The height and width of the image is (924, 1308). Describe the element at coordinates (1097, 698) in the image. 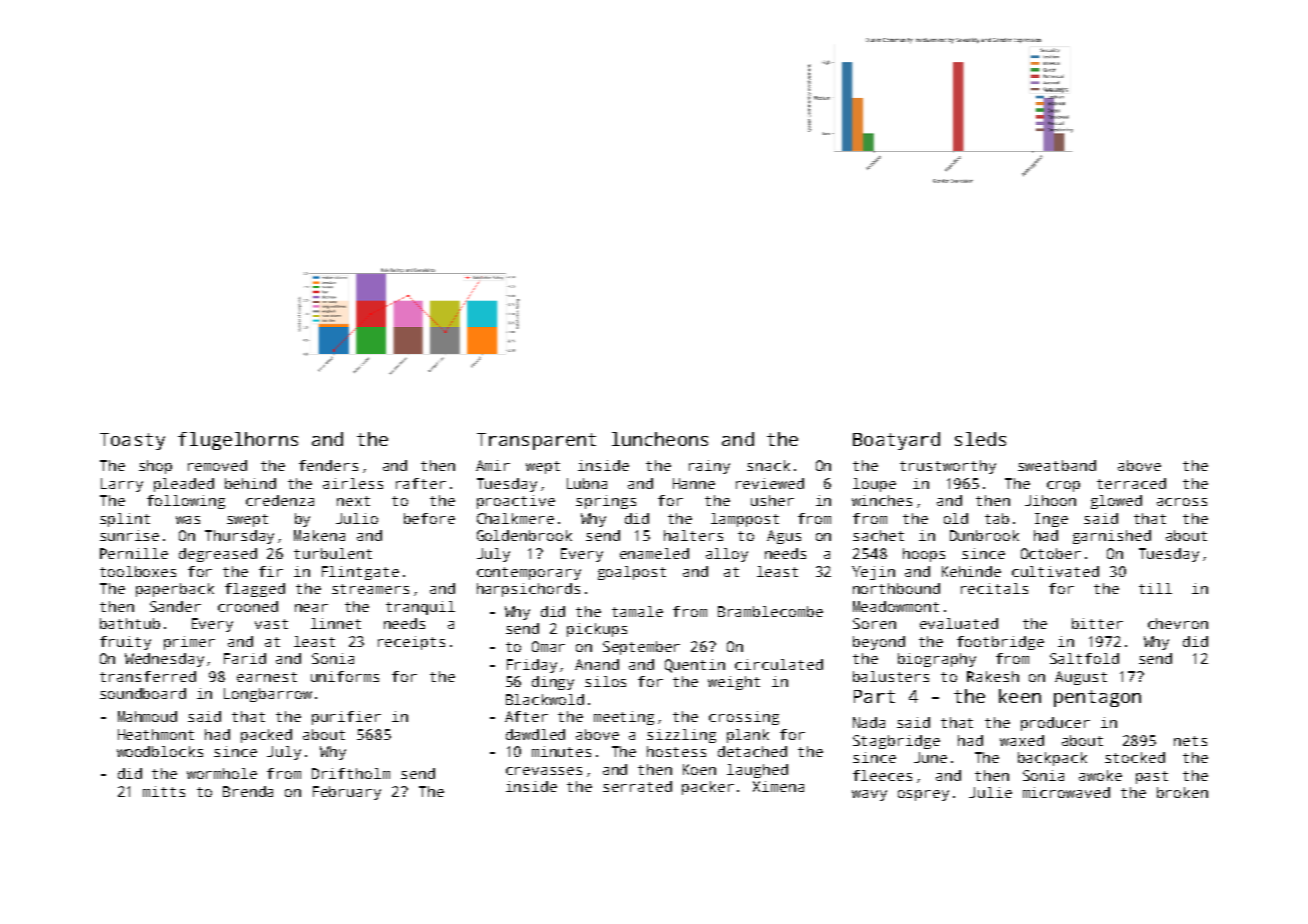

I see `pentagon` at that location.
